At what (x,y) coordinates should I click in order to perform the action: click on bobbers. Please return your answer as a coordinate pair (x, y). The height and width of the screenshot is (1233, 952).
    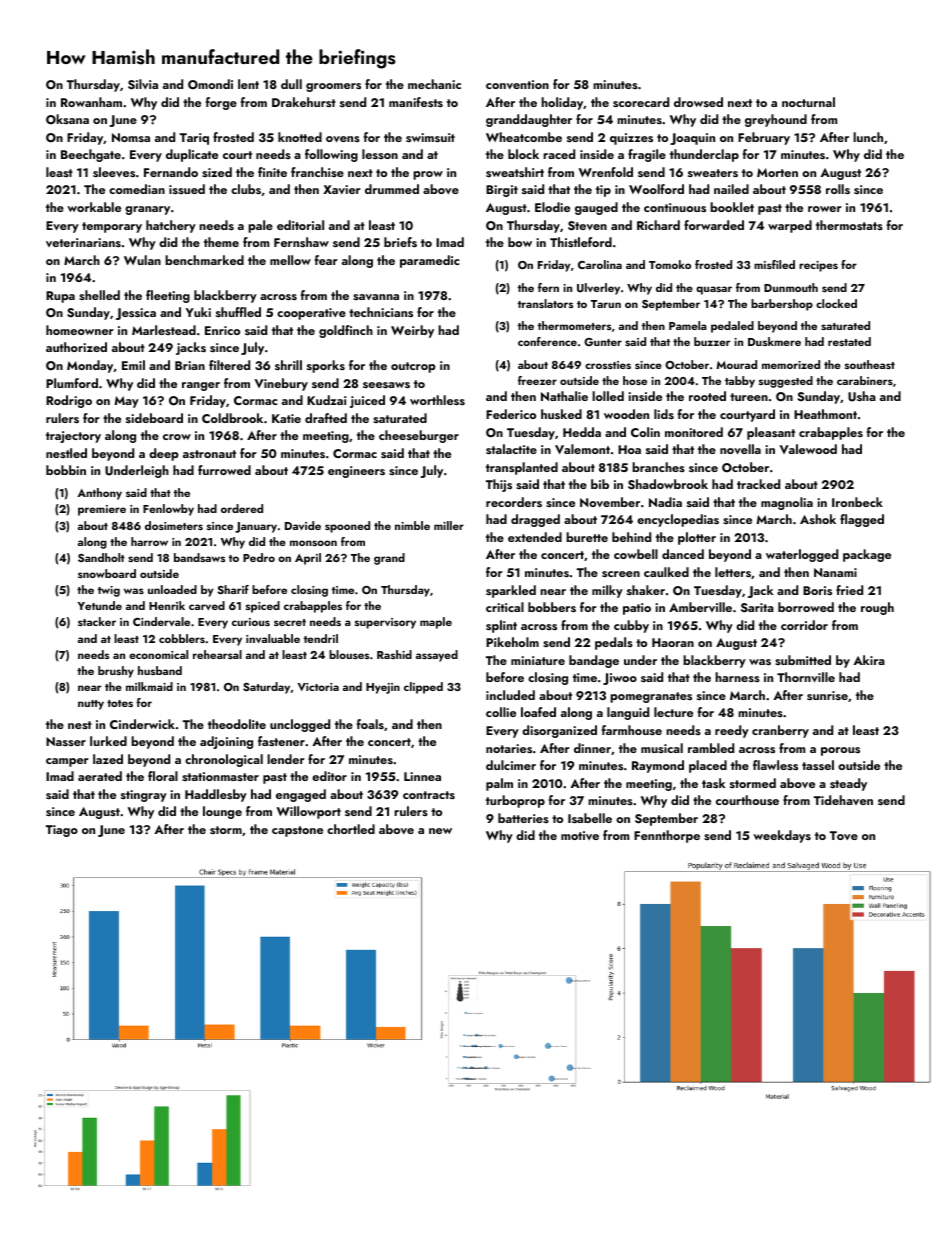
    Looking at the image, I should click on (552, 607).
